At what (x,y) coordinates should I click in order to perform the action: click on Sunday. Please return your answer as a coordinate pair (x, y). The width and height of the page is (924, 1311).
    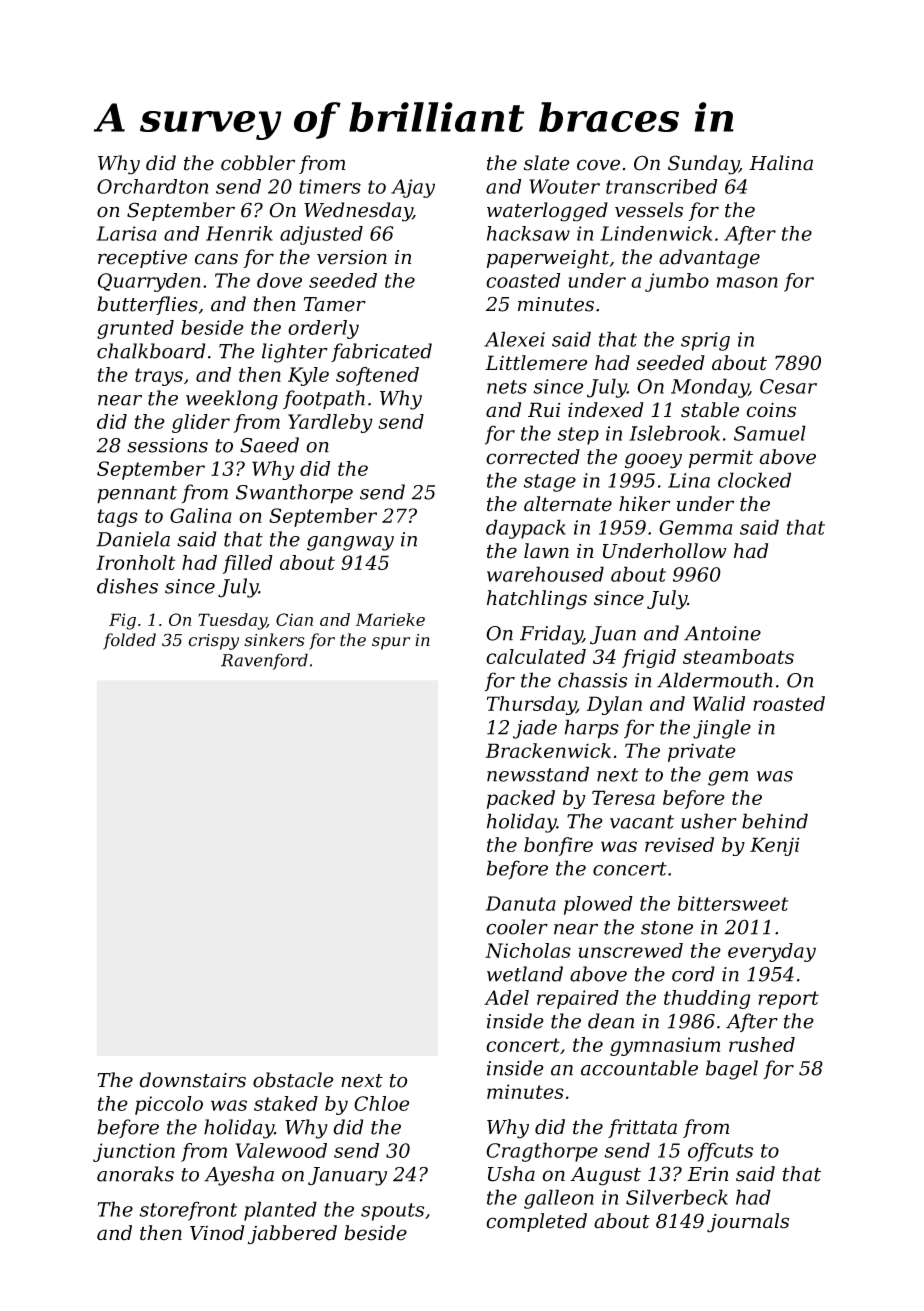
    Looking at the image, I should click on (703, 165).
